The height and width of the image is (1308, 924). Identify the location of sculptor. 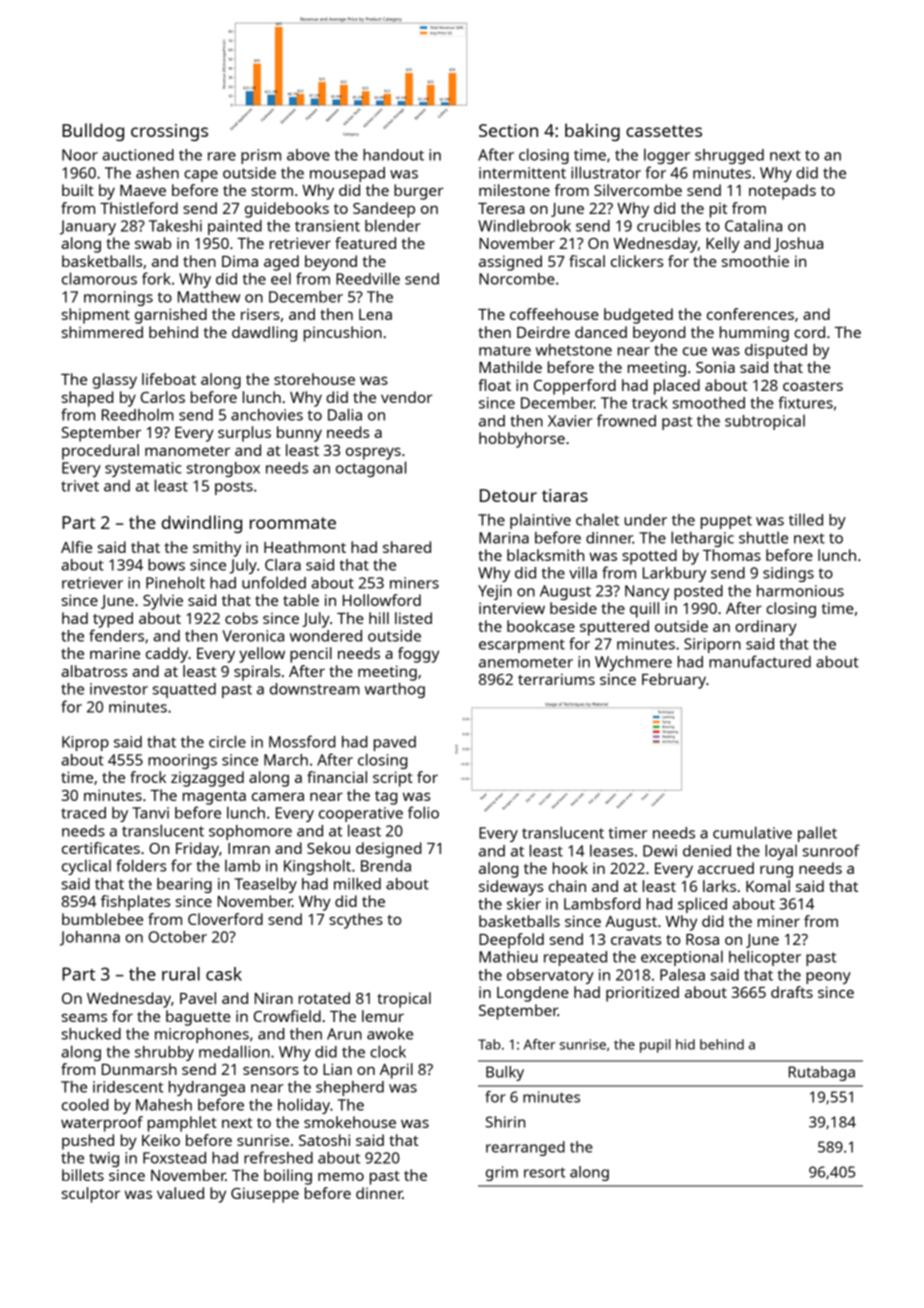
(91, 1195).
